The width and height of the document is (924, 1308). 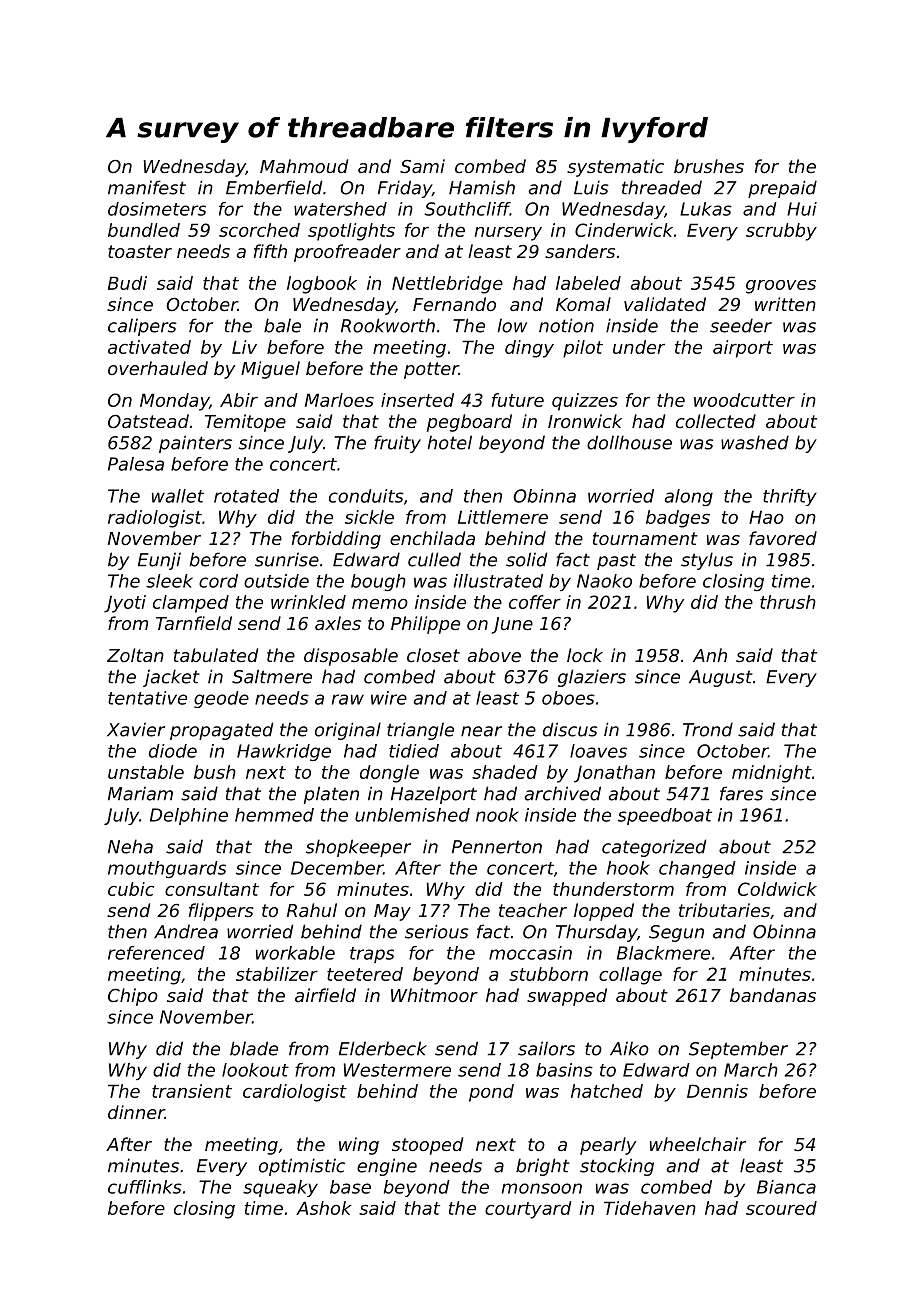 What do you see at coordinates (322, 285) in the document?
I see `logbook` at bounding box center [322, 285].
